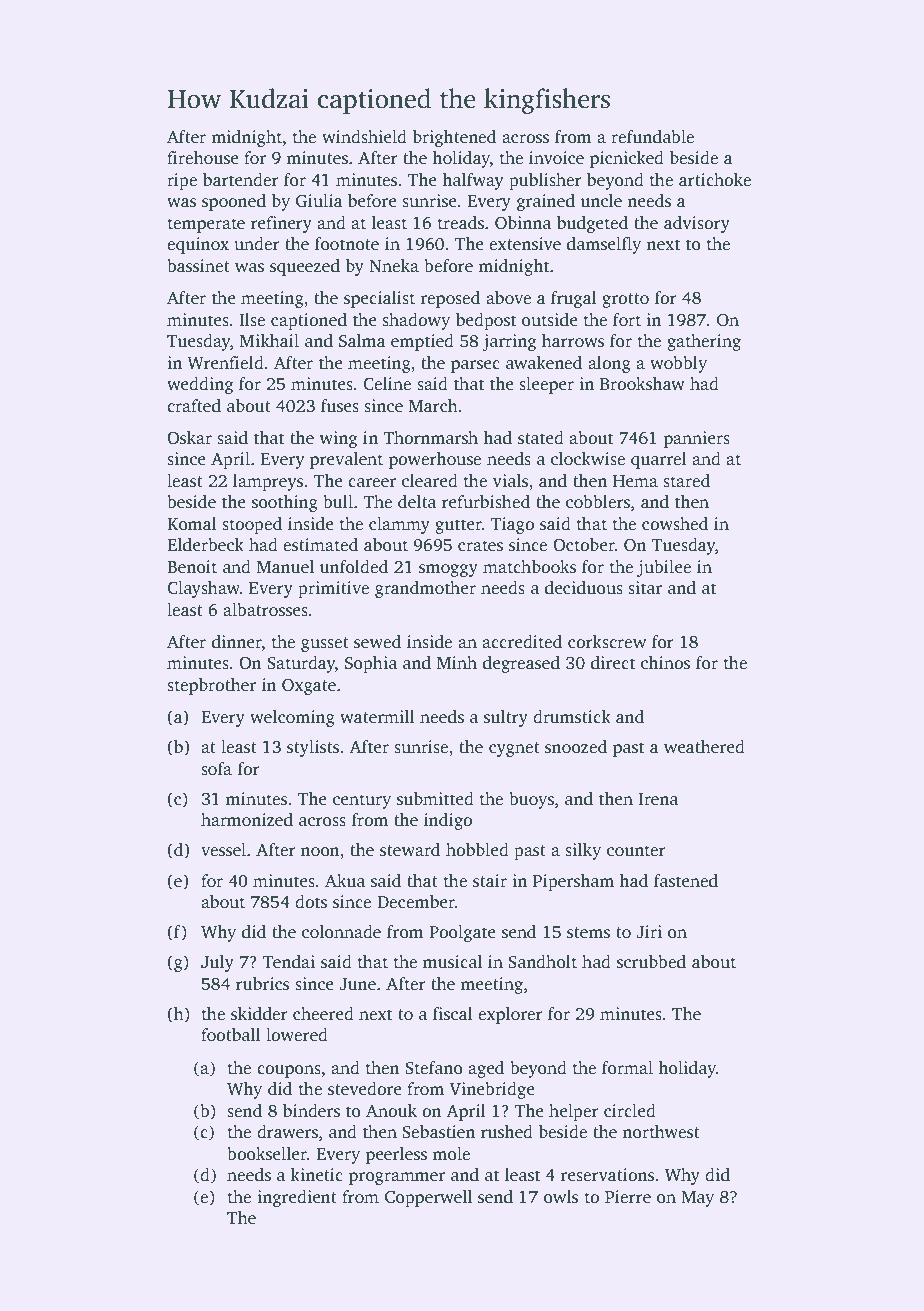  I want to click on Ilse, so click(252, 320).
